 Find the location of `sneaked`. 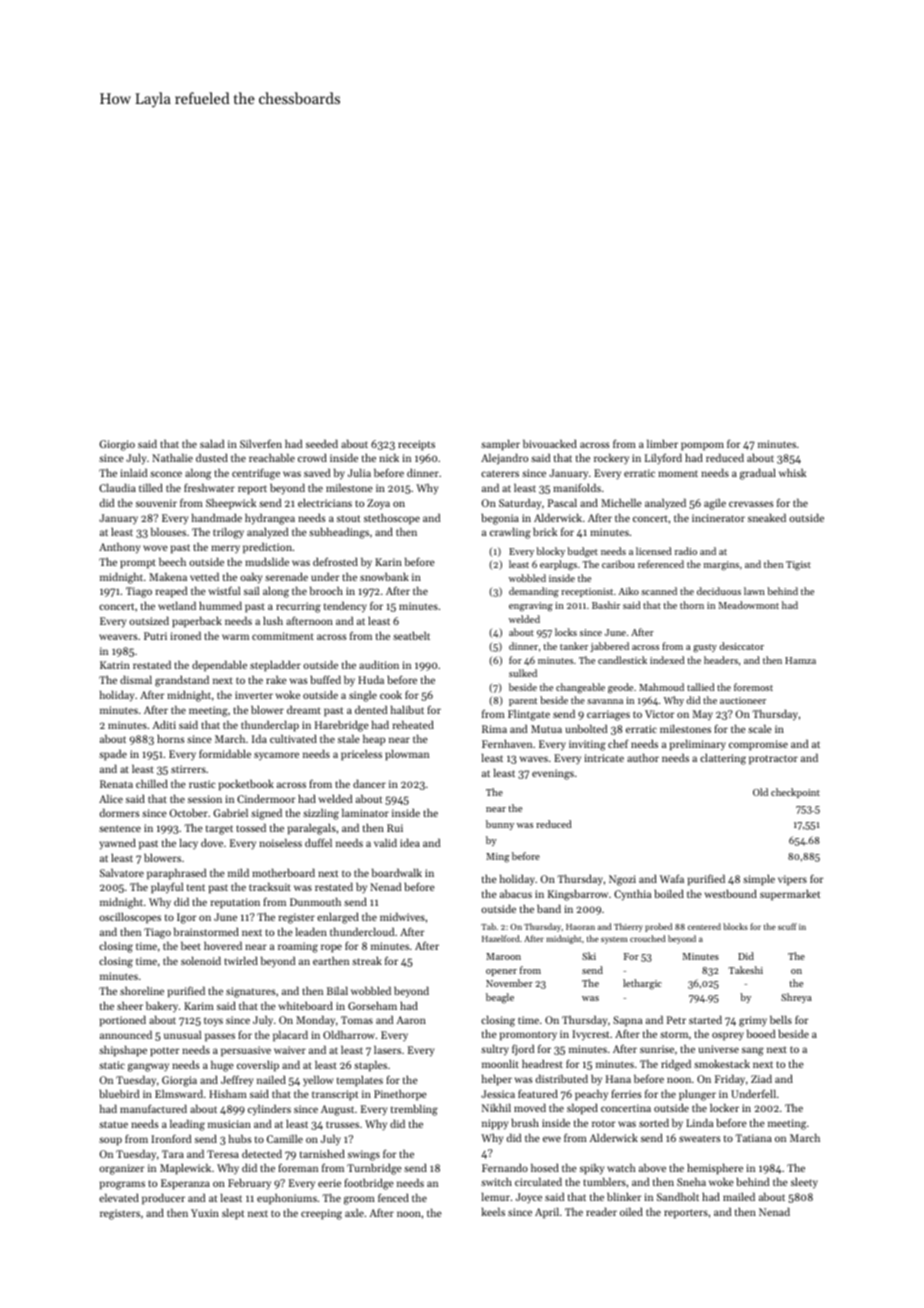

sneaked is located at coordinates (767, 517).
